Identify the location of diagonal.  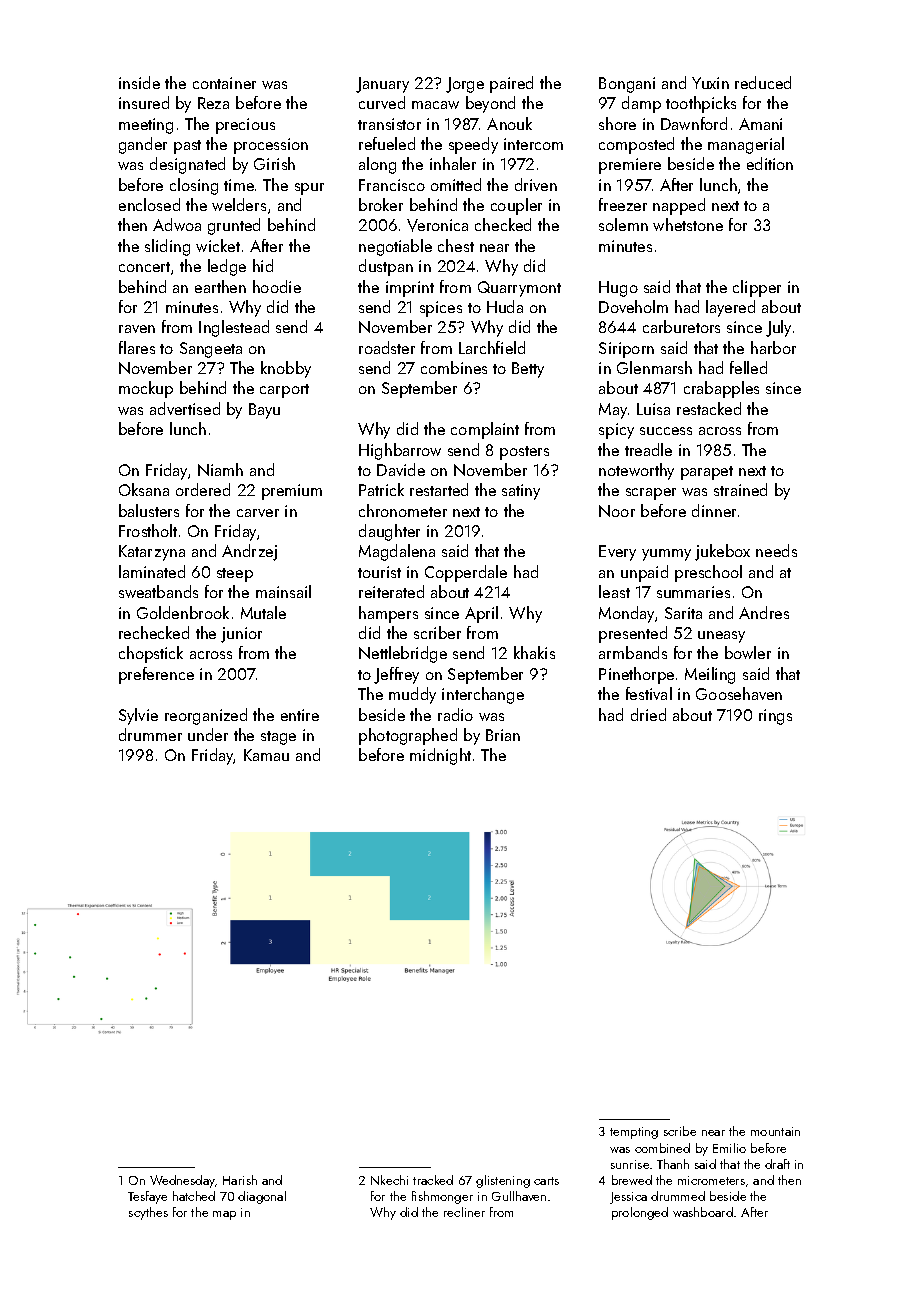
(262, 1197).
